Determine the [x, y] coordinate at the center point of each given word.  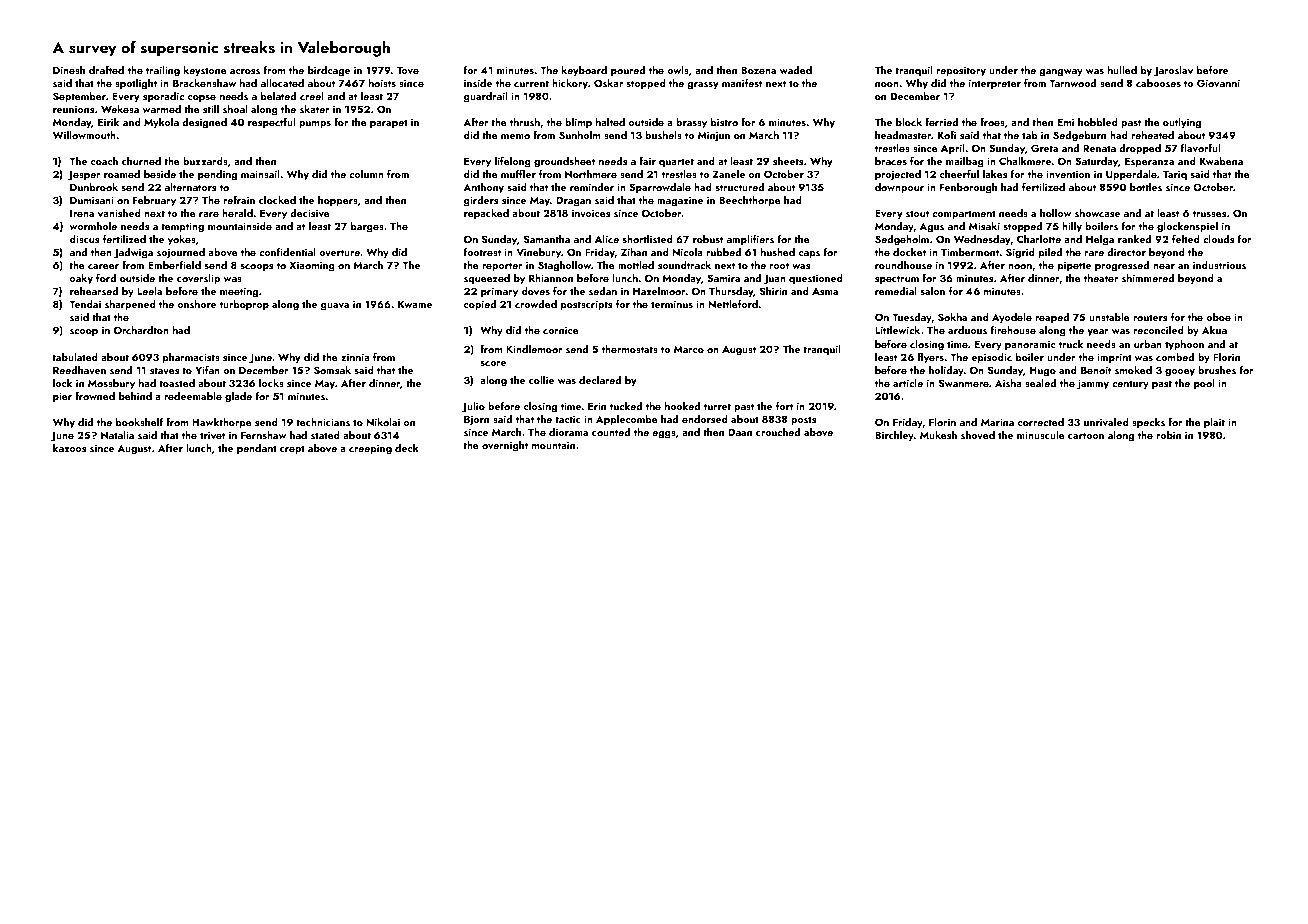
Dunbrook [94, 187]
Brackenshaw [204, 83]
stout [917, 213]
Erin [597, 406]
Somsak [332, 370]
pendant [257, 449]
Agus [931, 227]
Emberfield [174, 265]
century [1130, 385]
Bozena [758, 70]
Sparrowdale [660, 188]
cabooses [1158, 83]
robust [708, 239]
